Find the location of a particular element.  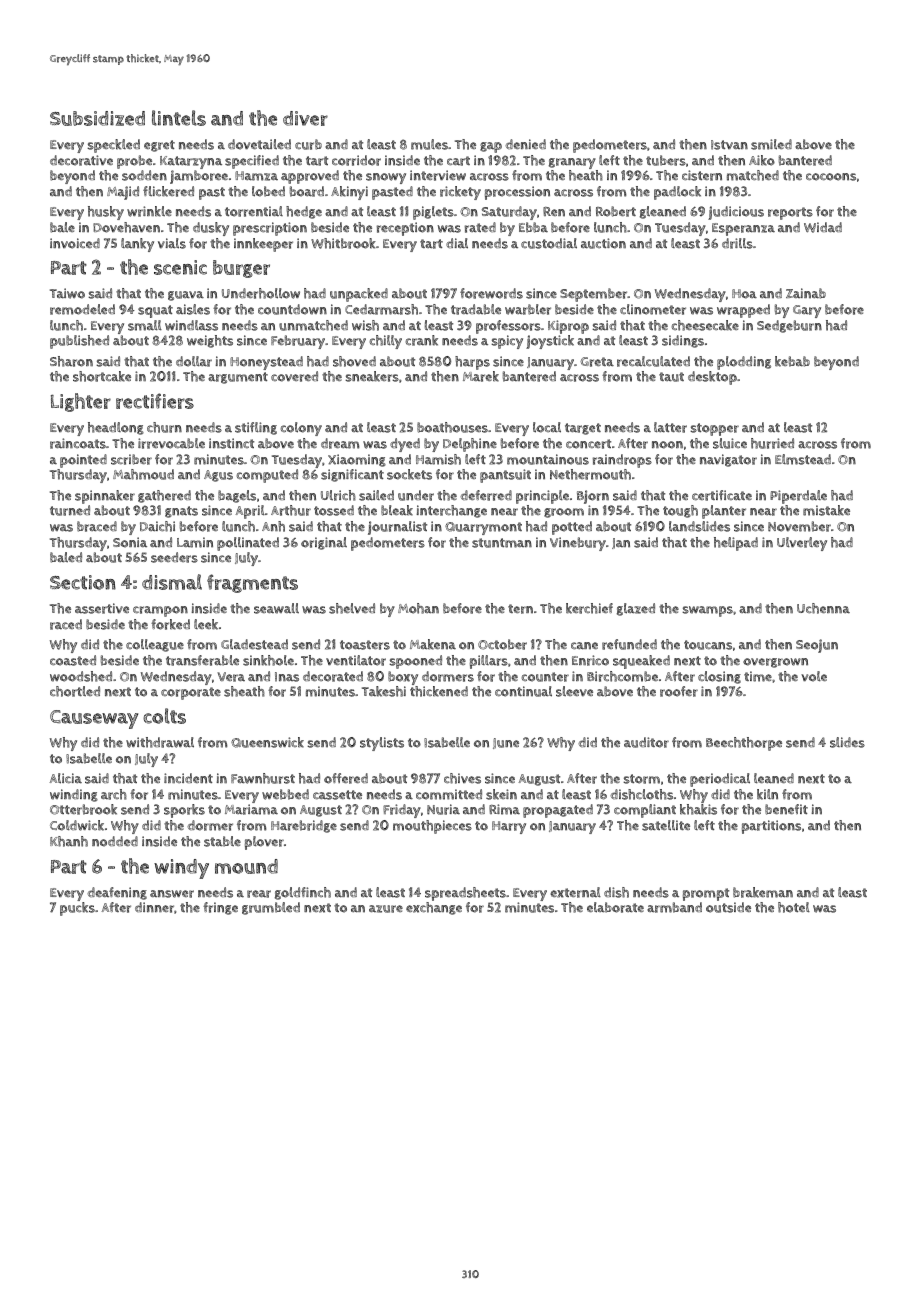

Istvan is located at coordinates (729, 145).
